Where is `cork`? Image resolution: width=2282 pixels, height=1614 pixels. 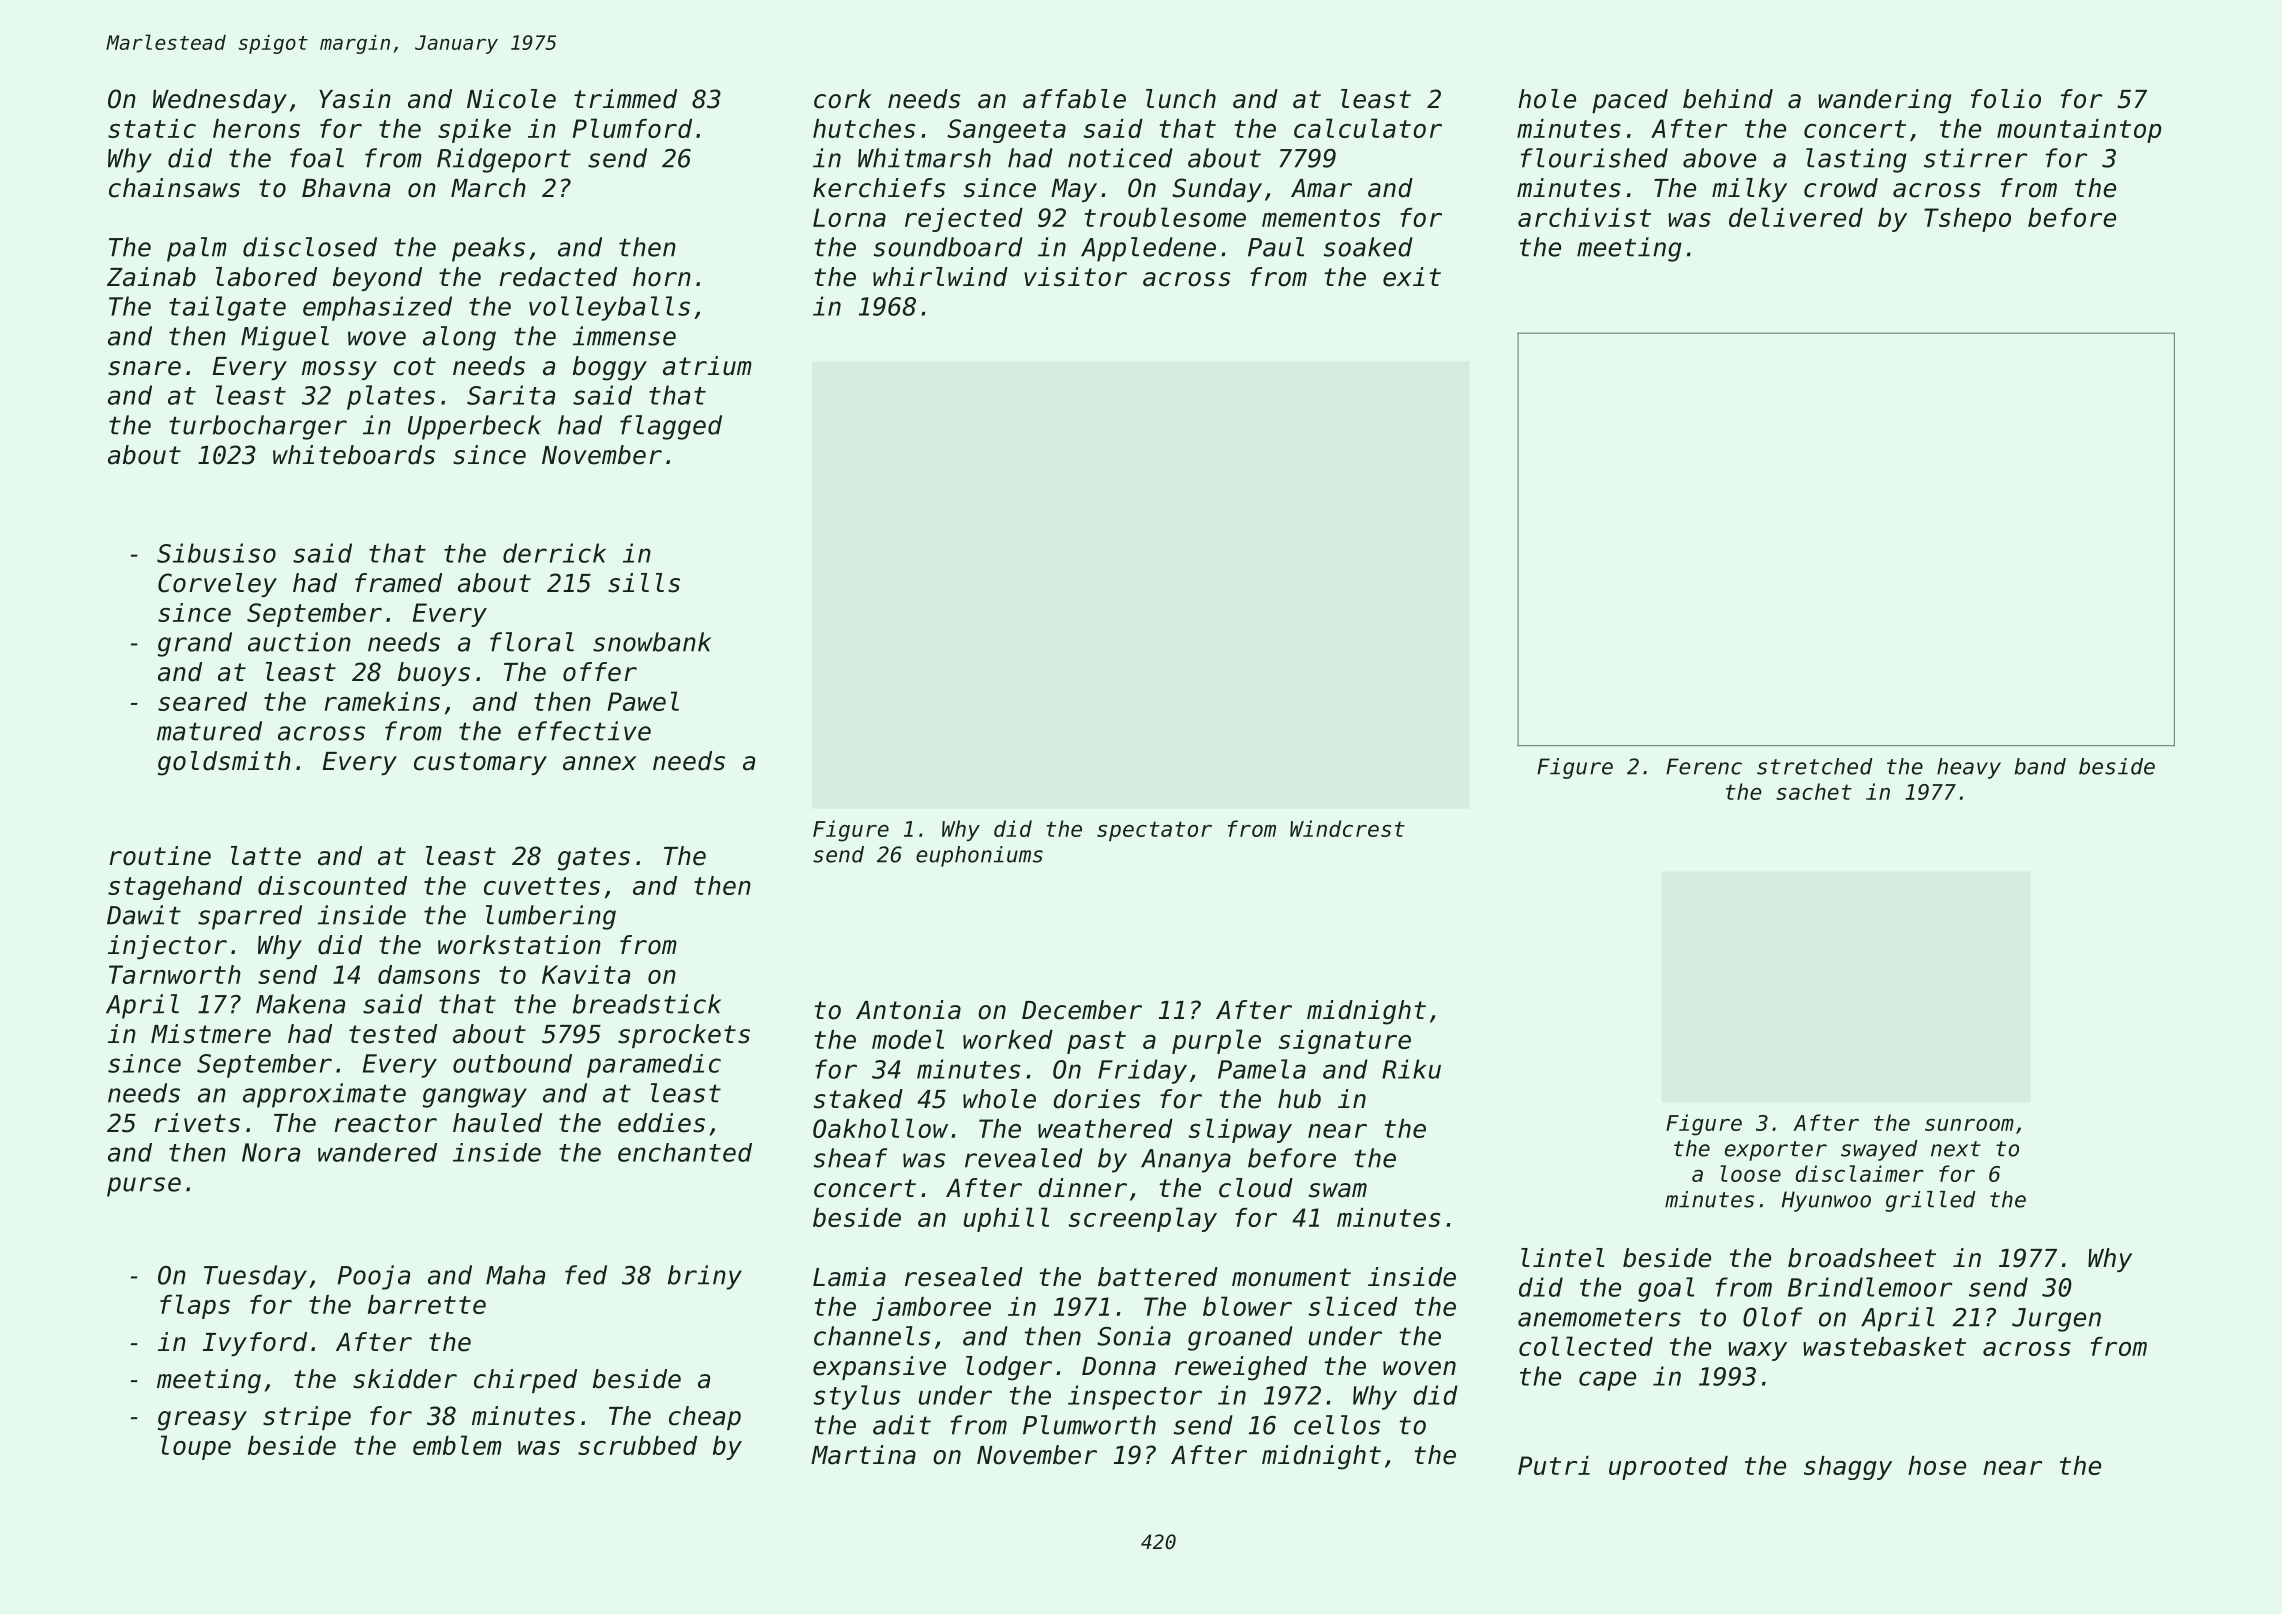
cork is located at coordinates (843, 99).
